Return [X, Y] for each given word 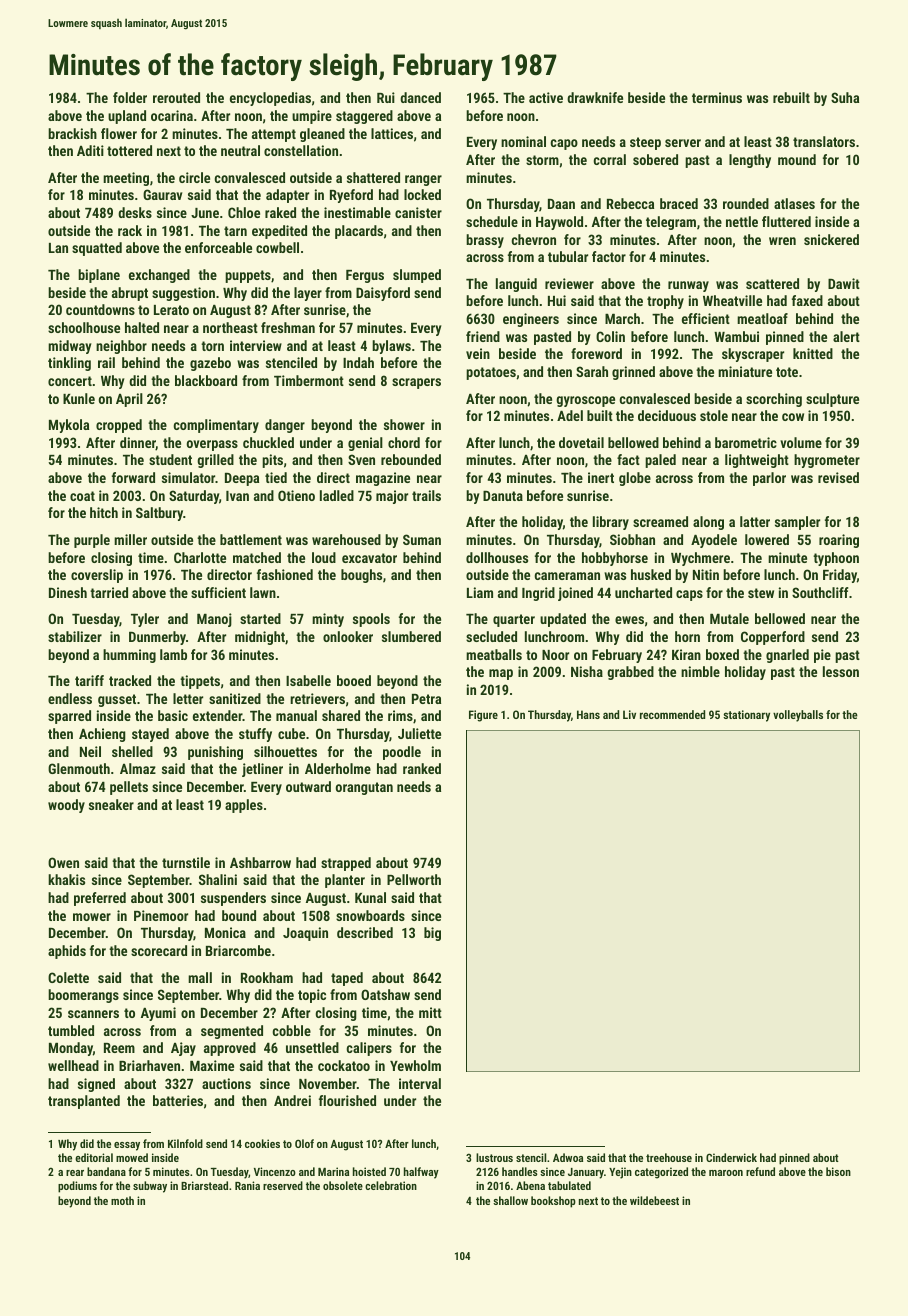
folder [130, 97]
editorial [94, 1157]
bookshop [553, 1202]
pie [822, 656]
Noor [555, 655]
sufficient [218, 592]
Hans [588, 714]
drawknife [595, 97]
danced [420, 97]
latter [755, 521]
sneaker [111, 804]
